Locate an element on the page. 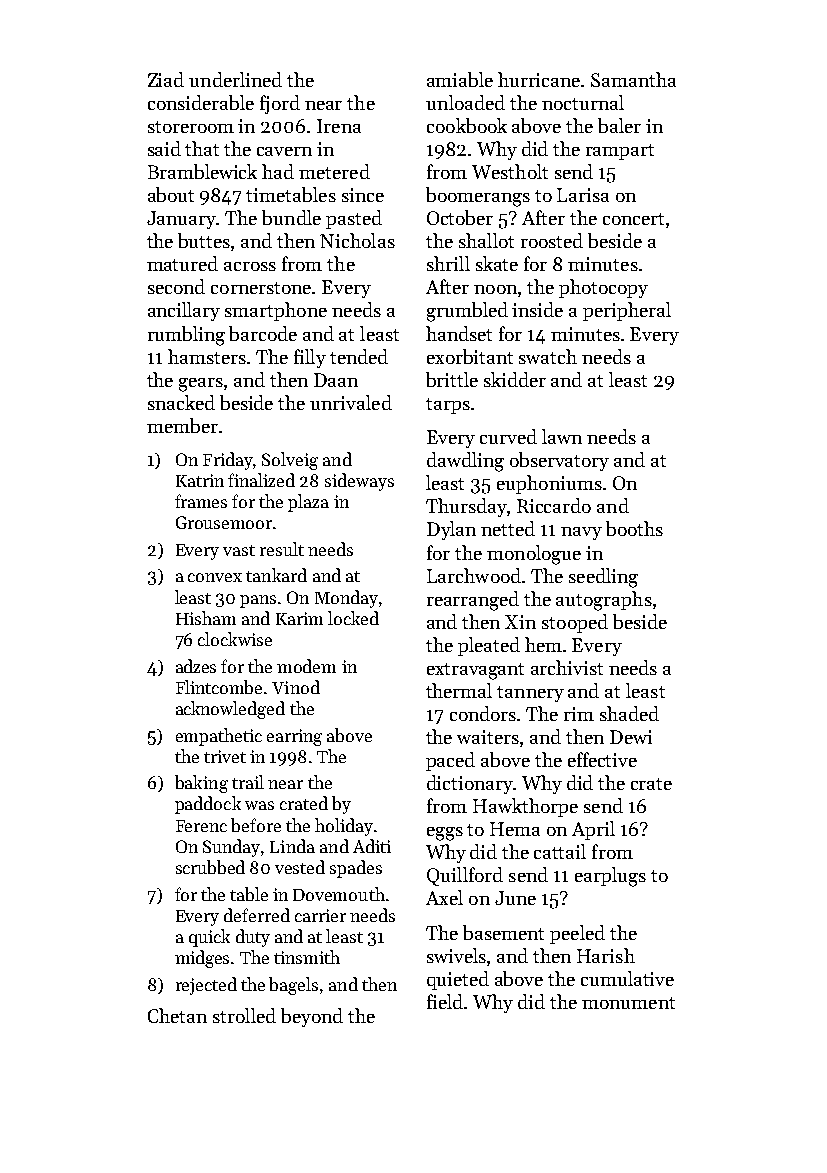 This page has height=1173, width=827. clockwise is located at coordinates (235, 639).
